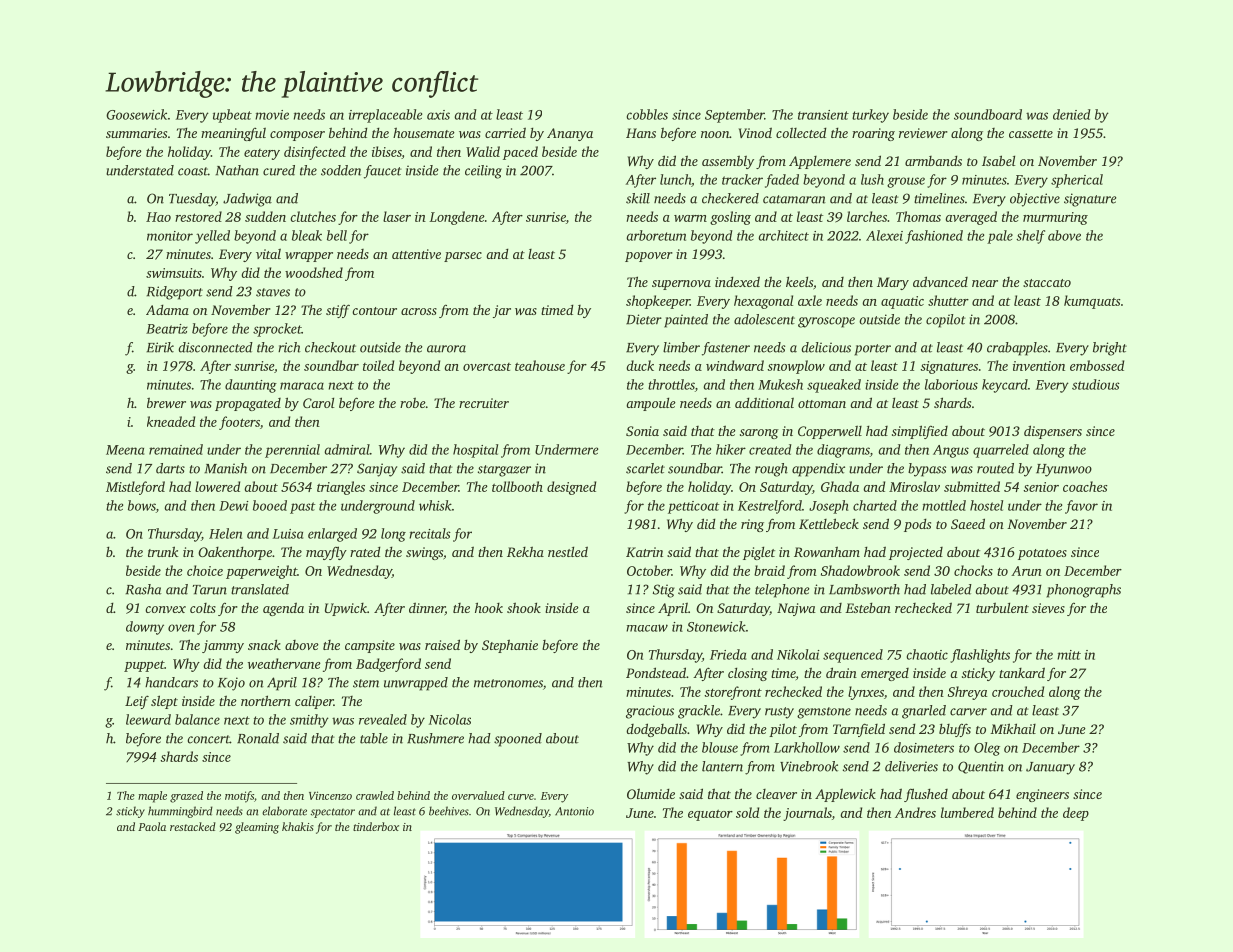 This screenshot has width=1233, height=952. What do you see at coordinates (980, 656) in the screenshot?
I see `flashlights` at bounding box center [980, 656].
